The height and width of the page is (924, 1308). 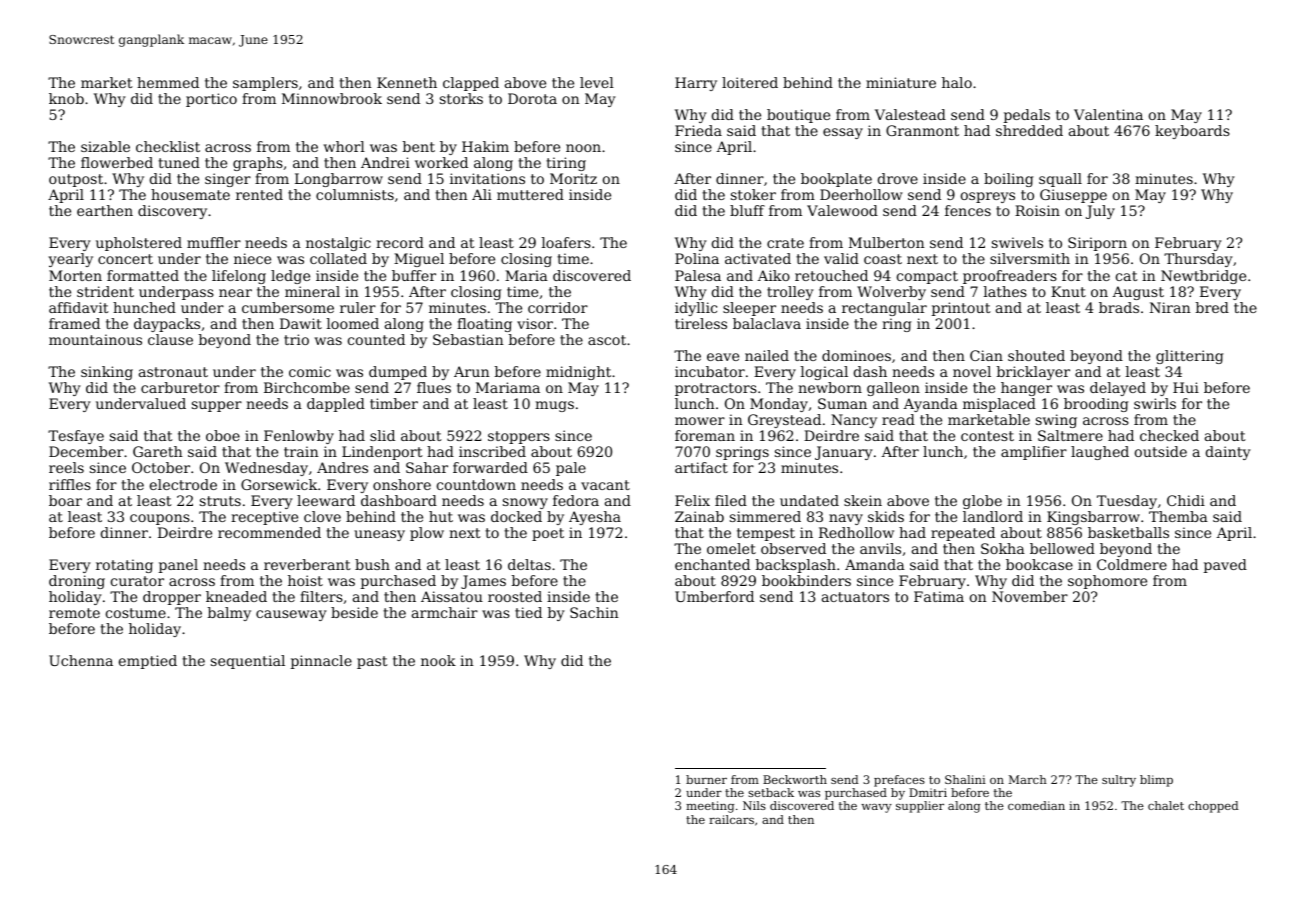 I want to click on balmy, so click(x=229, y=614).
